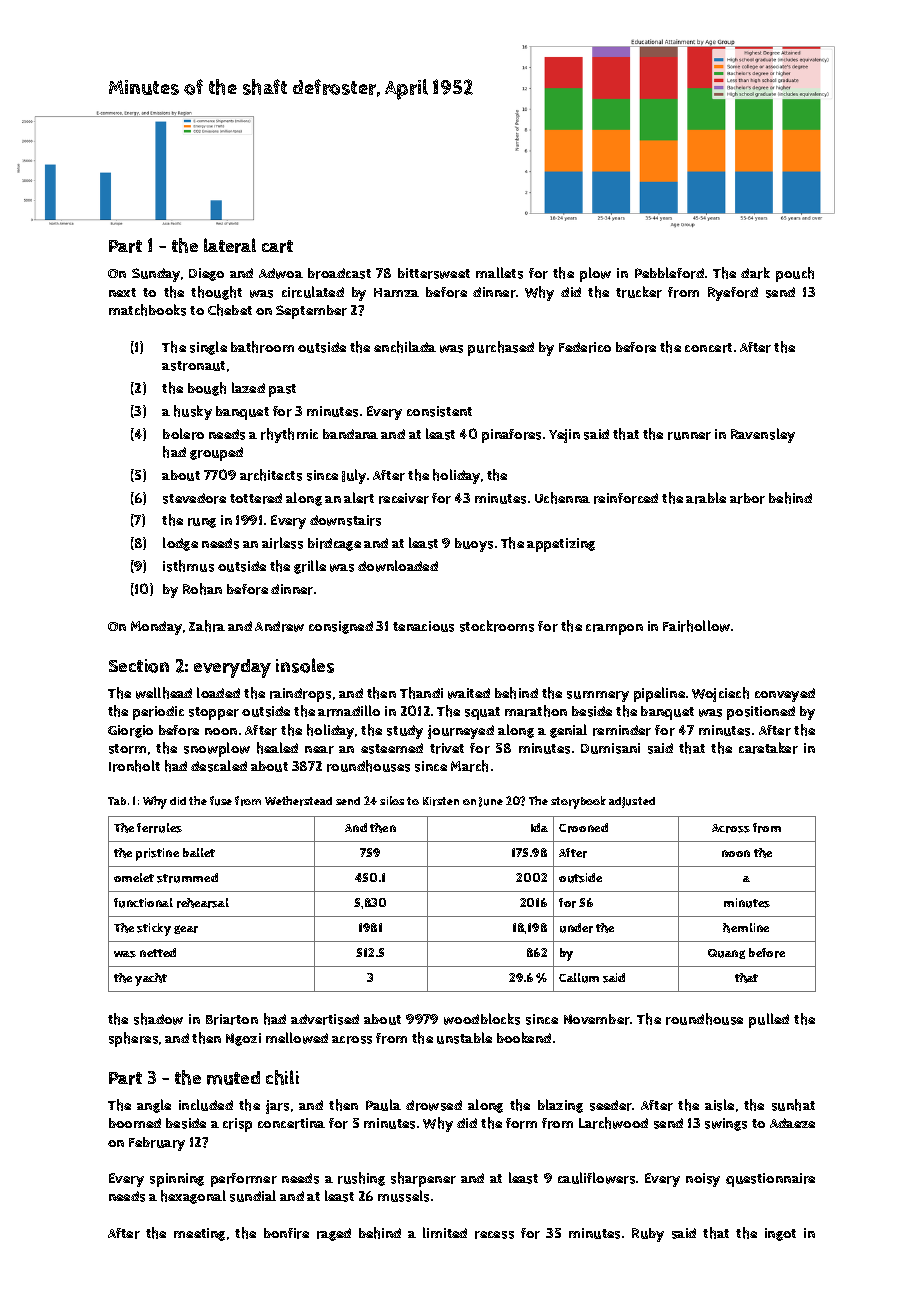 Image resolution: width=924 pixels, height=1308 pixels. Describe the element at coordinates (499, 273) in the document. I see `mallets` at that location.
